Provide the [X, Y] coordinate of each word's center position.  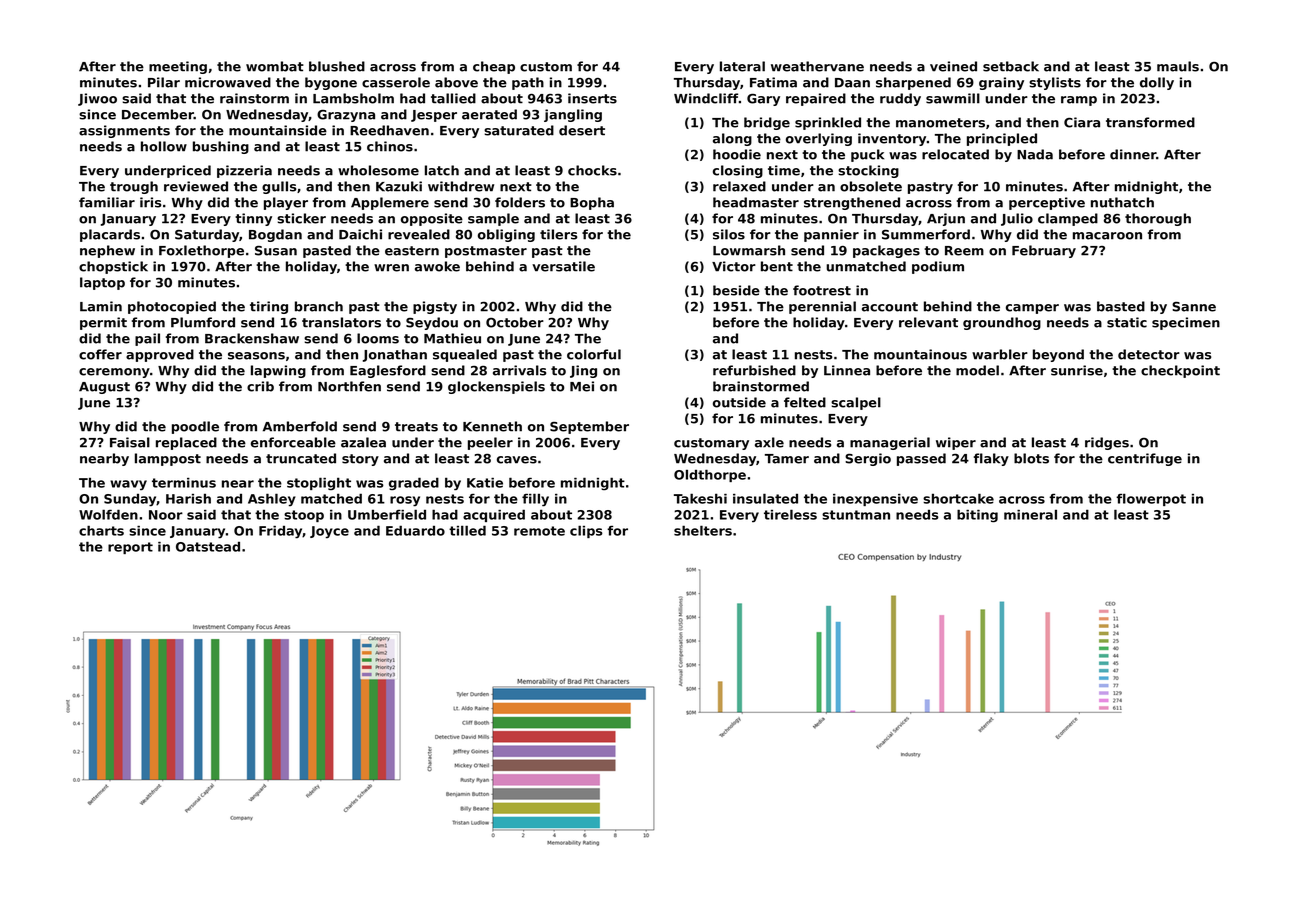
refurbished [754, 370]
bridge [767, 123]
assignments [124, 131]
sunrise [1077, 370]
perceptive [1047, 203]
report [130, 548]
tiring [269, 307]
